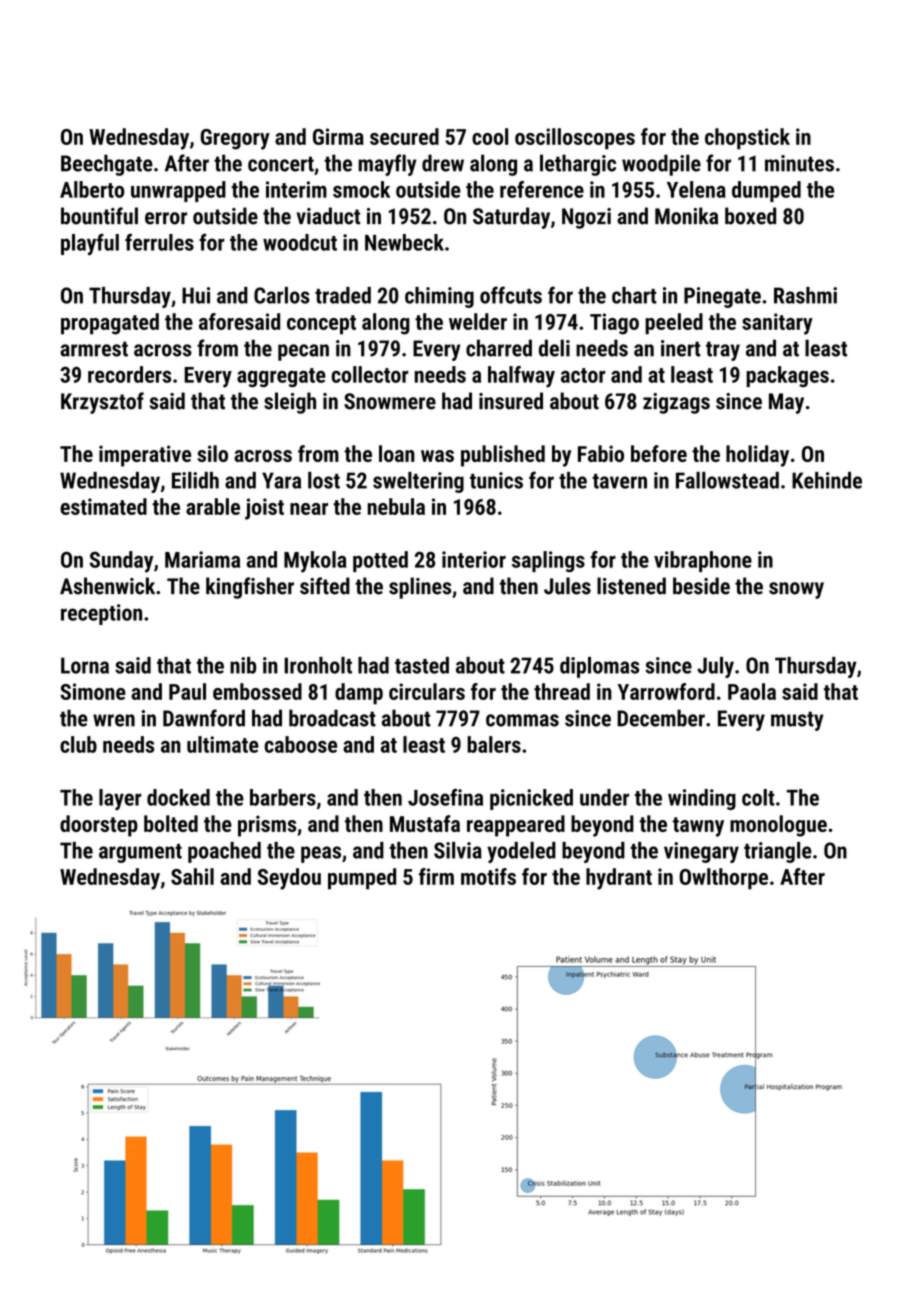 This screenshot has height=1311, width=924. Describe the element at coordinates (686, 216) in the screenshot. I see `Monika` at that location.
